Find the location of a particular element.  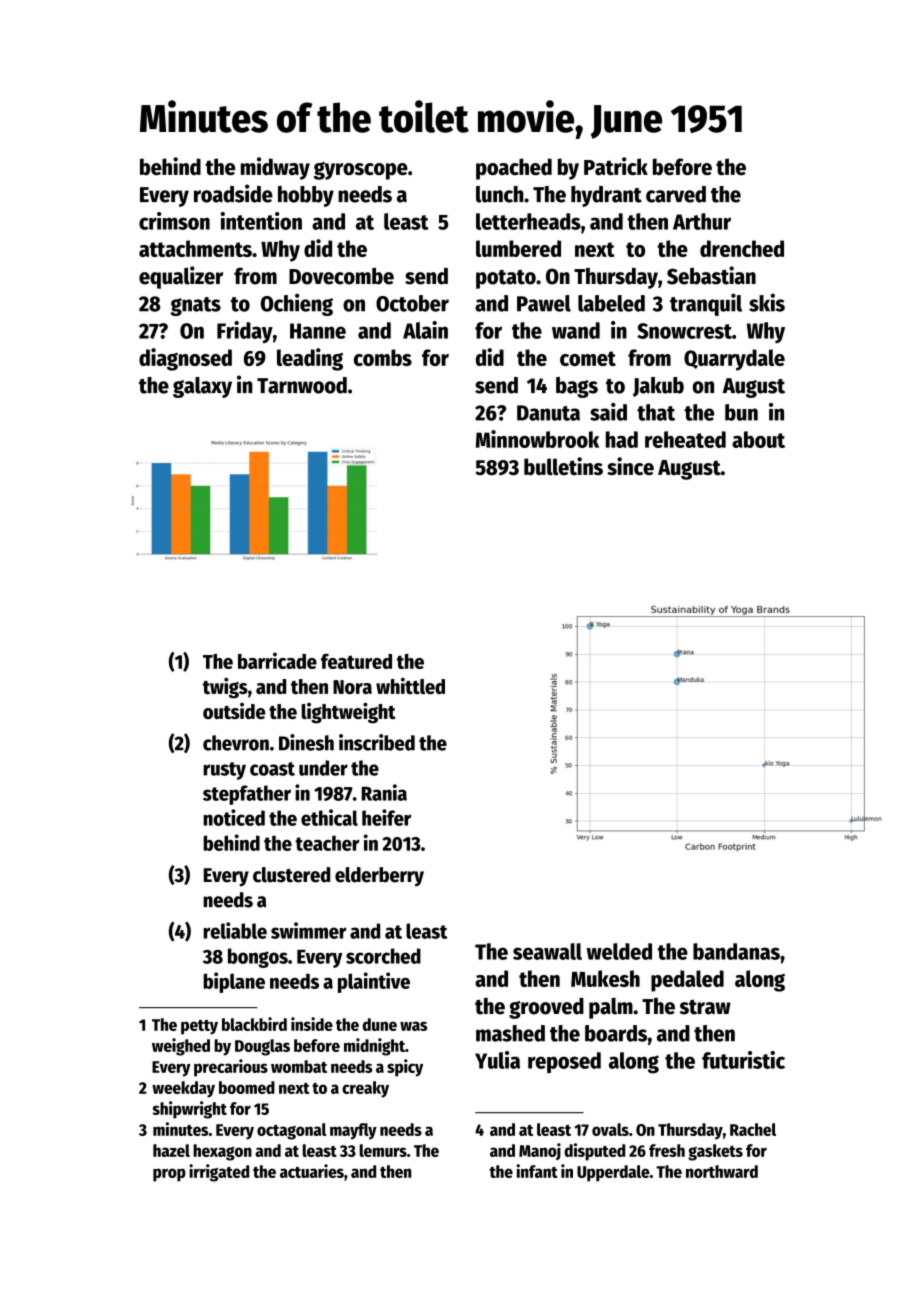

outside is located at coordinates (234, 711).
